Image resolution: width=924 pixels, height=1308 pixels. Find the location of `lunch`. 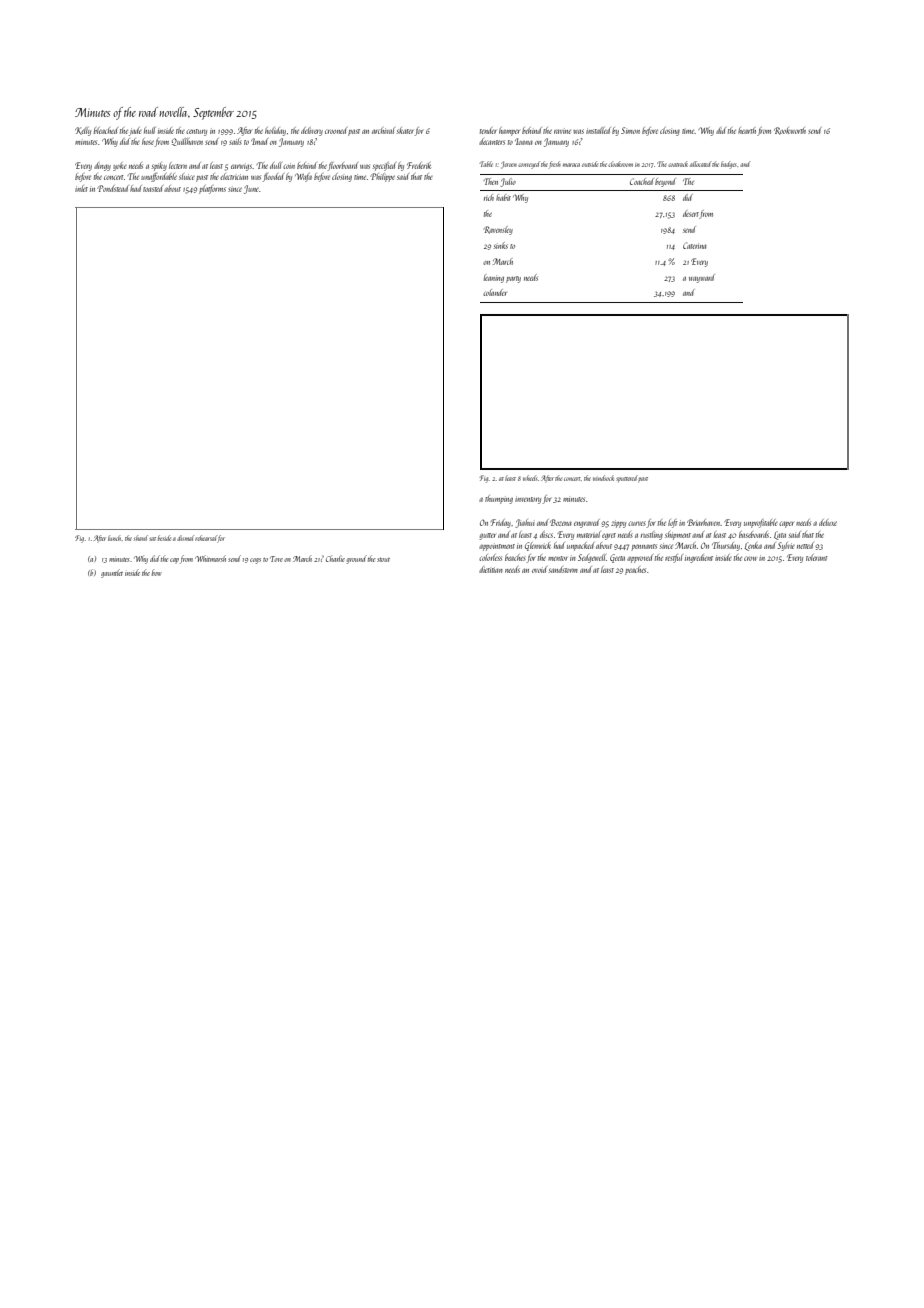

lunch is located at coordinates (114, 538).
